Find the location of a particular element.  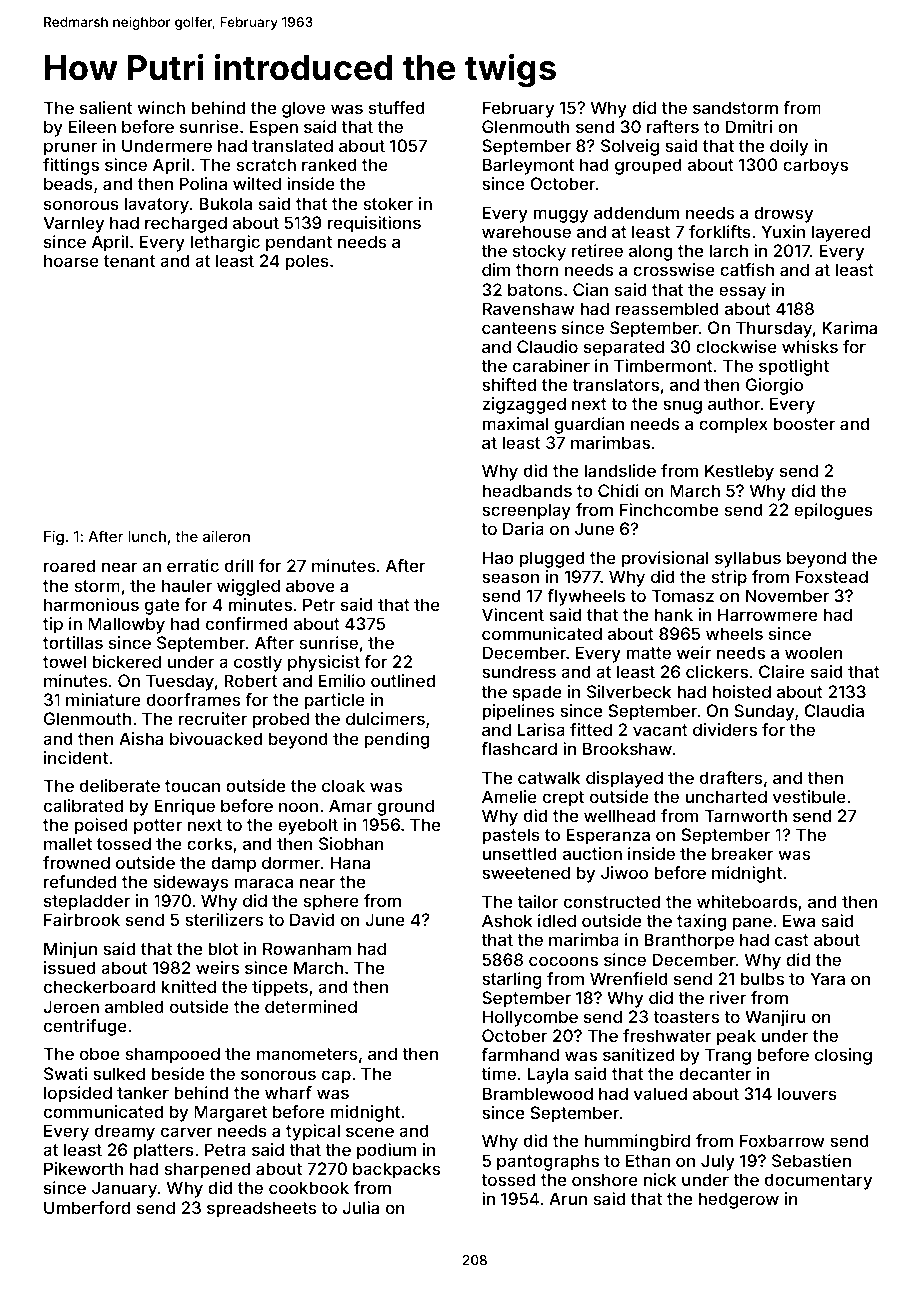

Arun is located at coordinates (568, 1198).
